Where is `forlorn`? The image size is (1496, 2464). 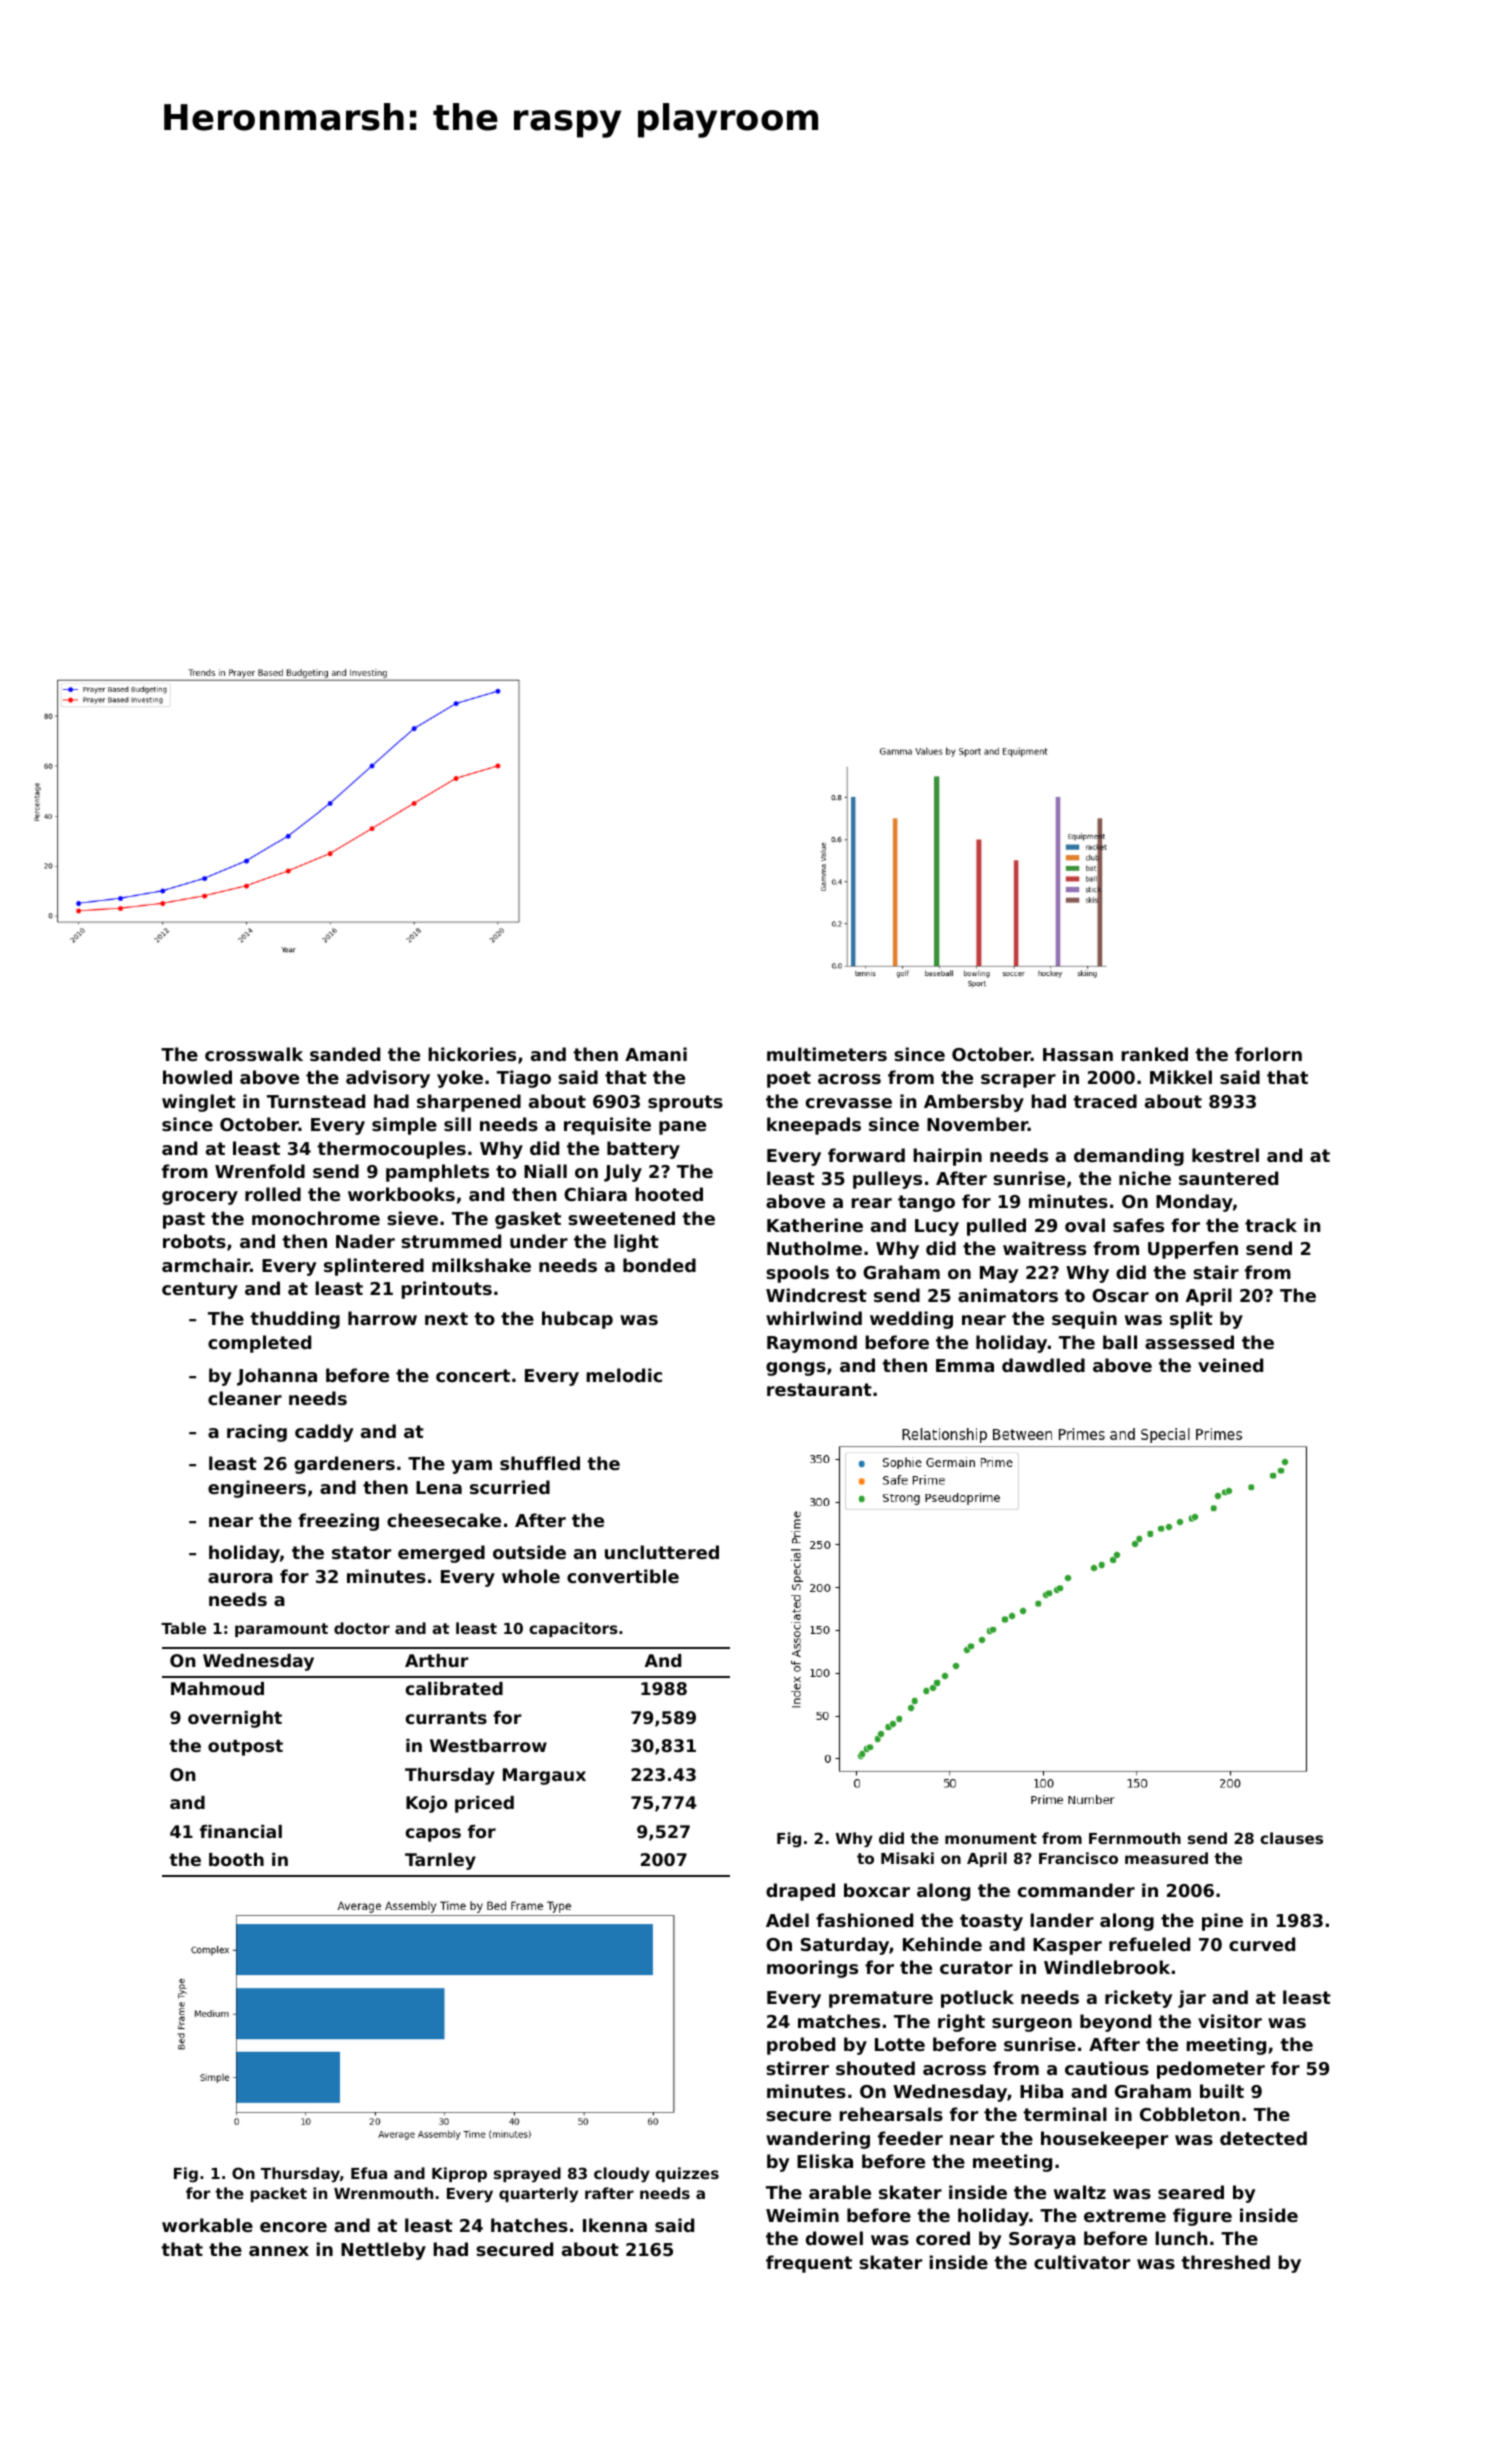 forlorn is located at coordinates (1268, 1054).
